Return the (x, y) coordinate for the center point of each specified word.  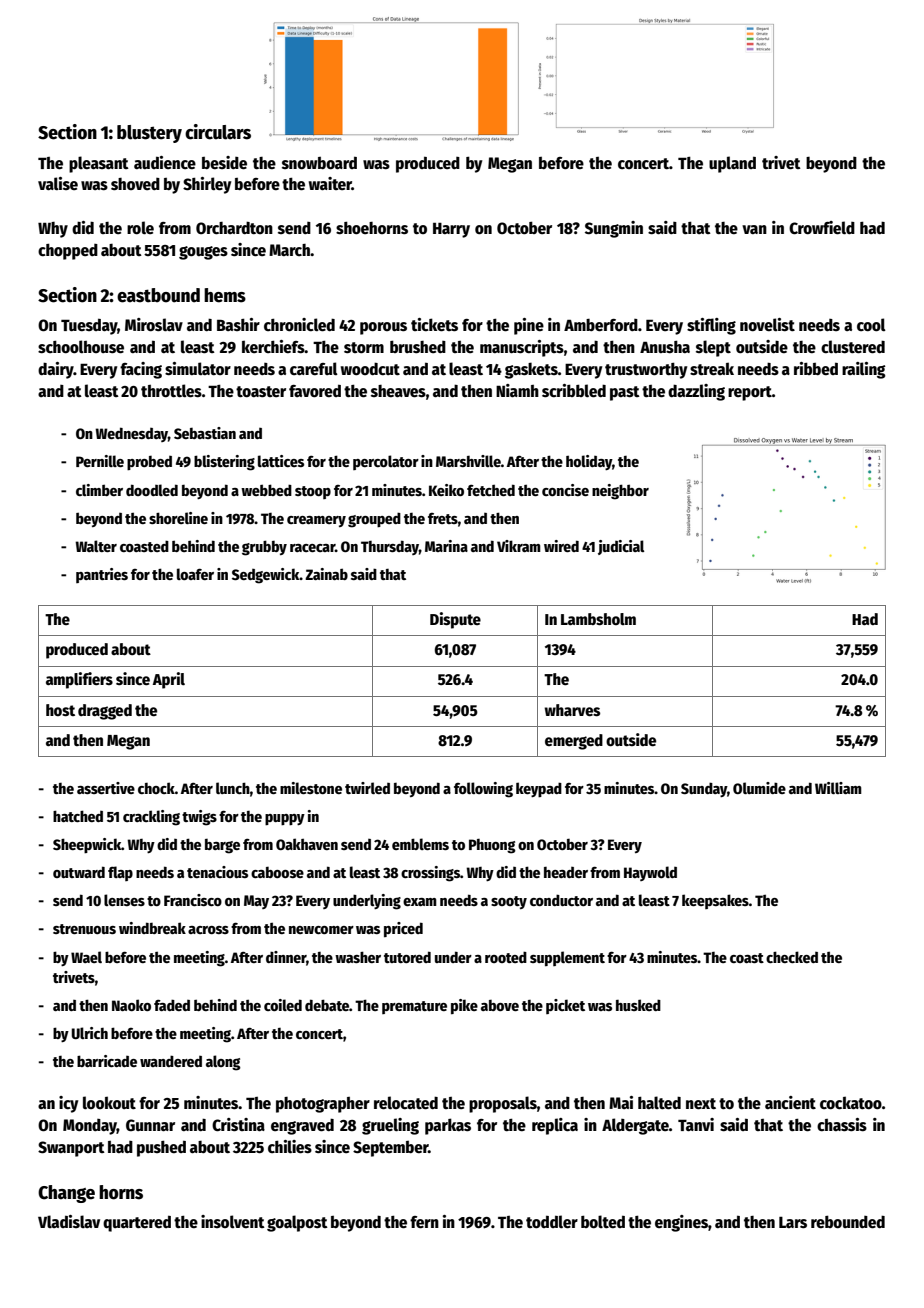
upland (732, 164)
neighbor (620, 492)
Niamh (517, 390)
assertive (106, 788)
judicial (621, 547)
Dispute (455, 620)
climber (99, 490)
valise (58, 183)
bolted (603, 1221)
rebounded (848, 1222)
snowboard (319, 162)
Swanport (71, 1149)
